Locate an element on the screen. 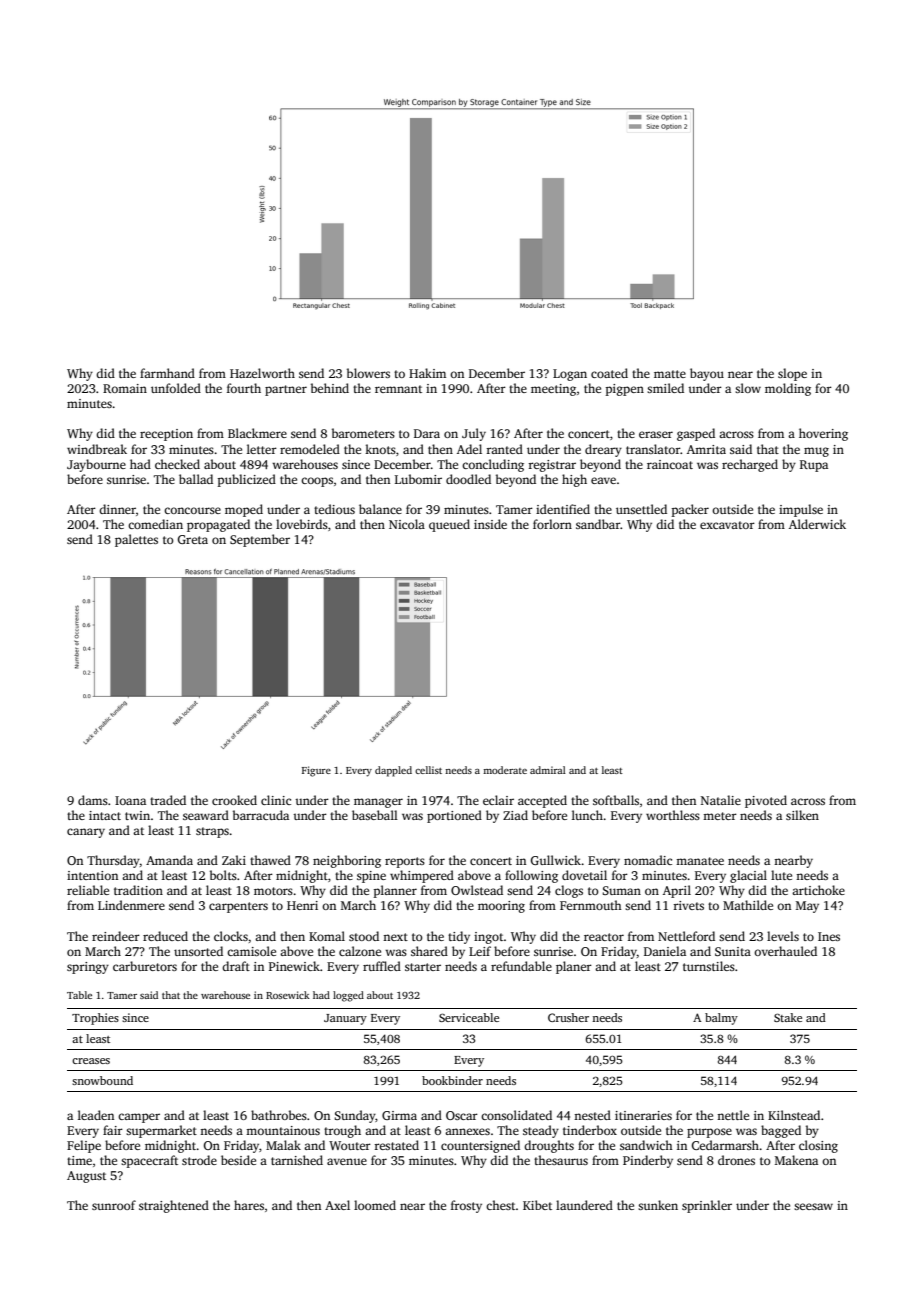 The height and width of the screenshot is (1308, 924). worthless is located at coordinates (673, 815).
